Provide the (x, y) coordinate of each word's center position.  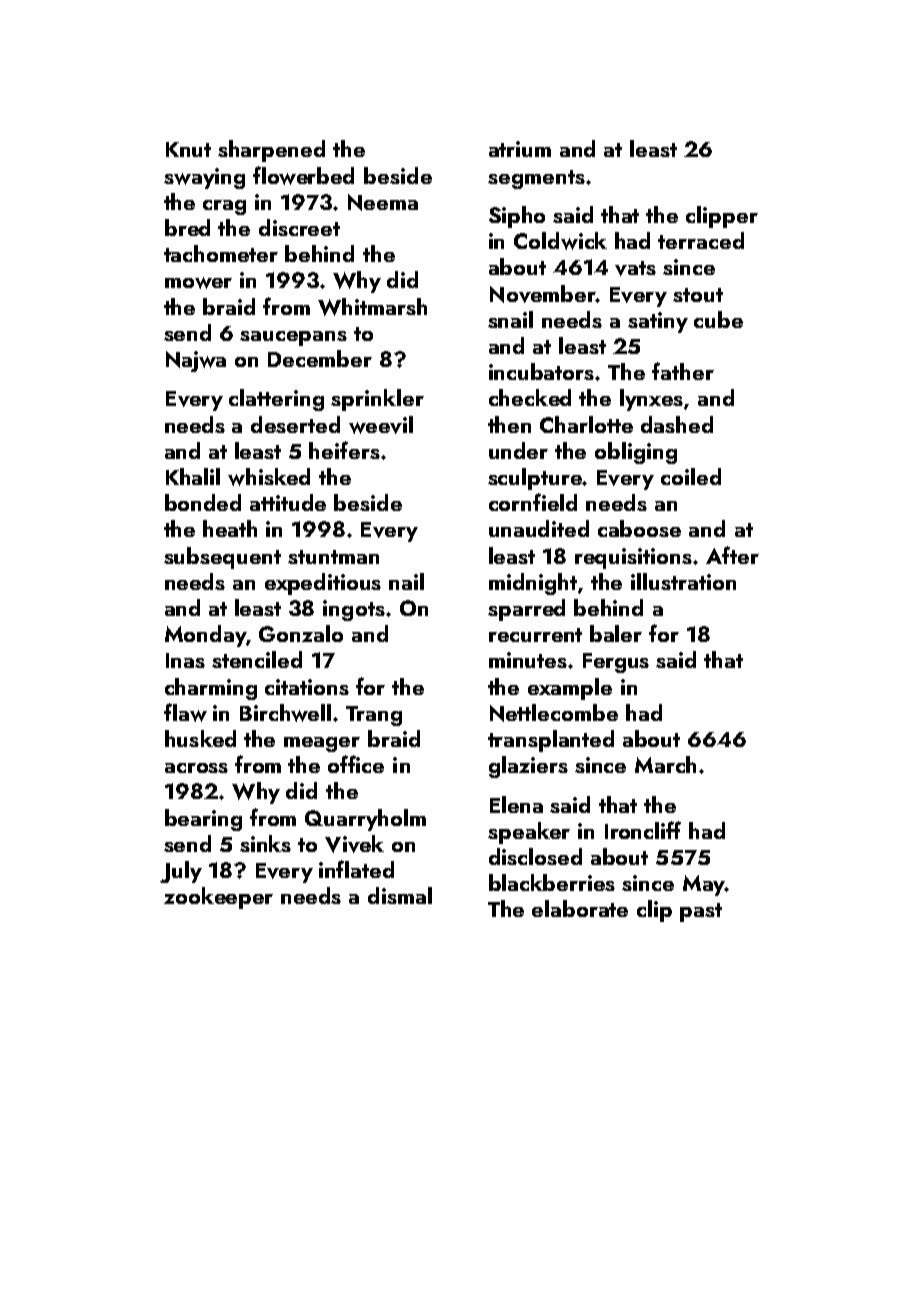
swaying (204, 178)
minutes (528, 660)
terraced (701, 240)
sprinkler (377, 400)
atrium (520, 149)
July (181, 872)
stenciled (257, 659)
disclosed (535, 856)
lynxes (651, 400)
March (665, 764)
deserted (295, 424)
